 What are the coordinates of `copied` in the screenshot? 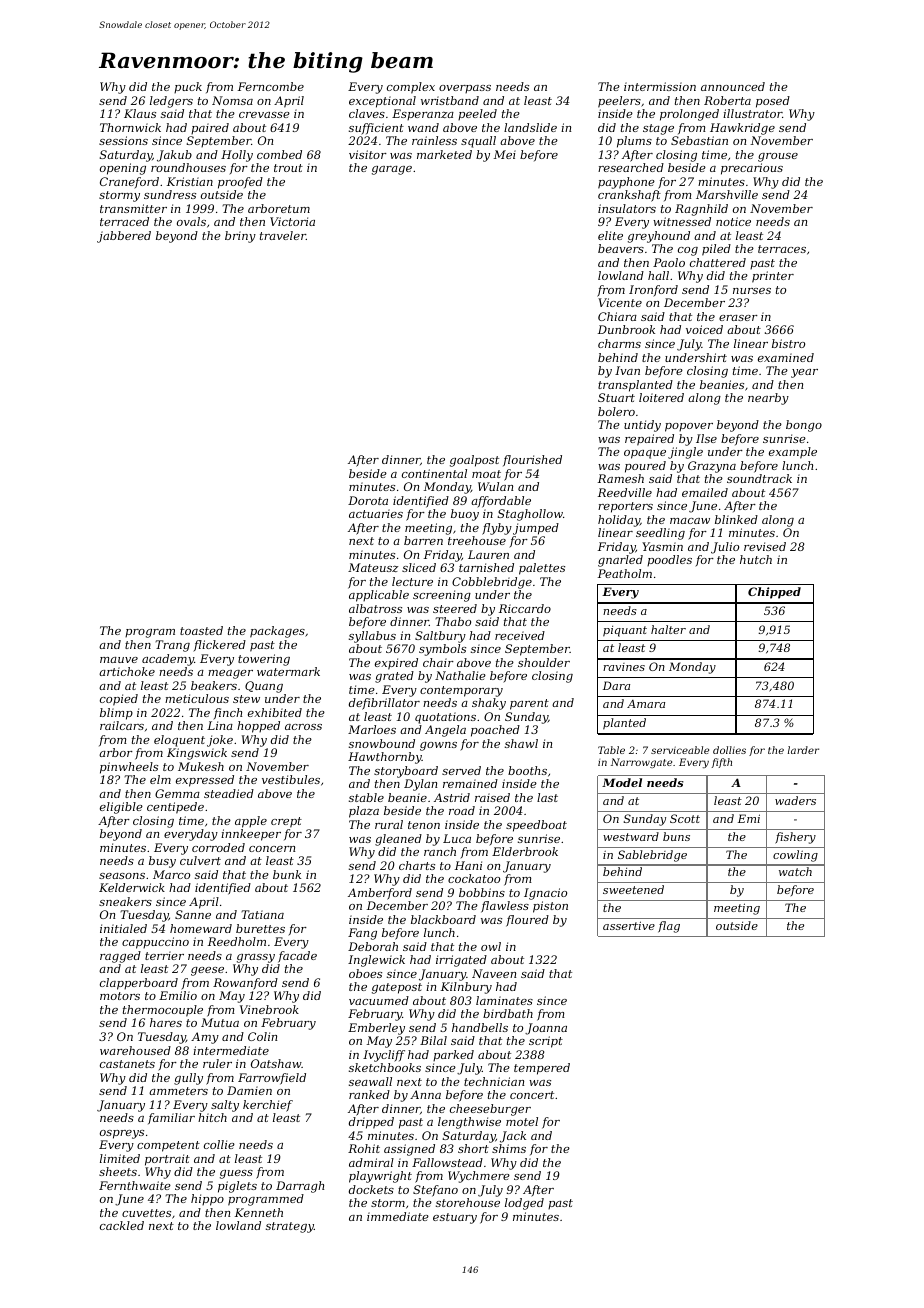 It's located at (119, 700).
